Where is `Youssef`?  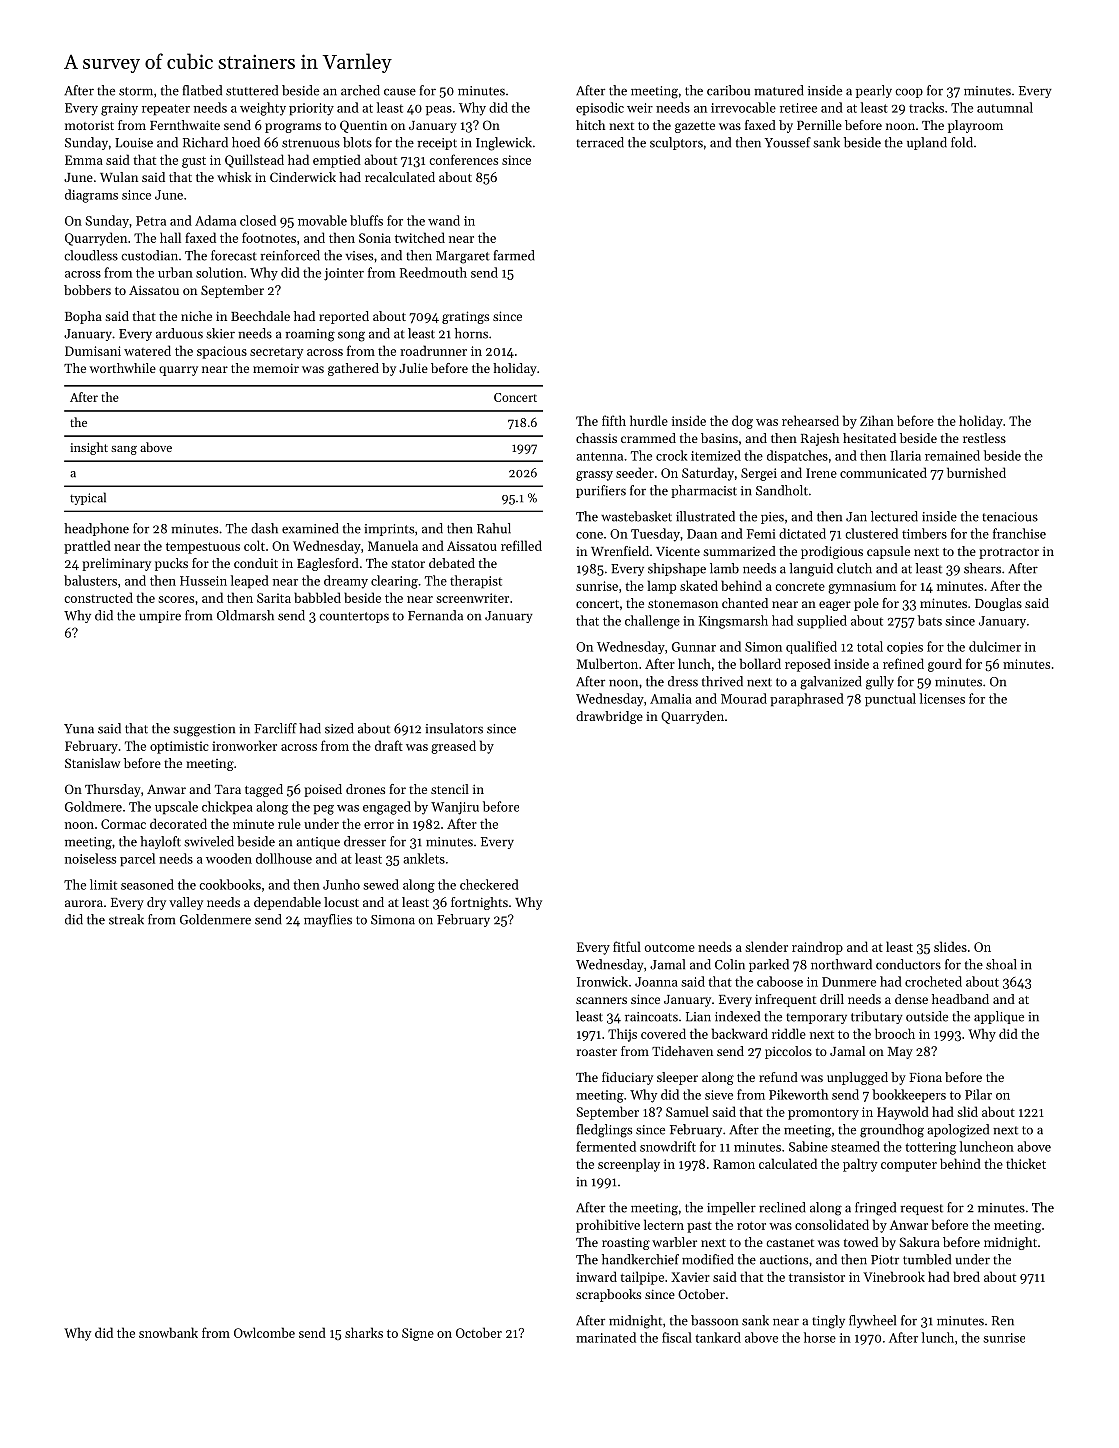
Youssef is located at coordinates (788, 142).
